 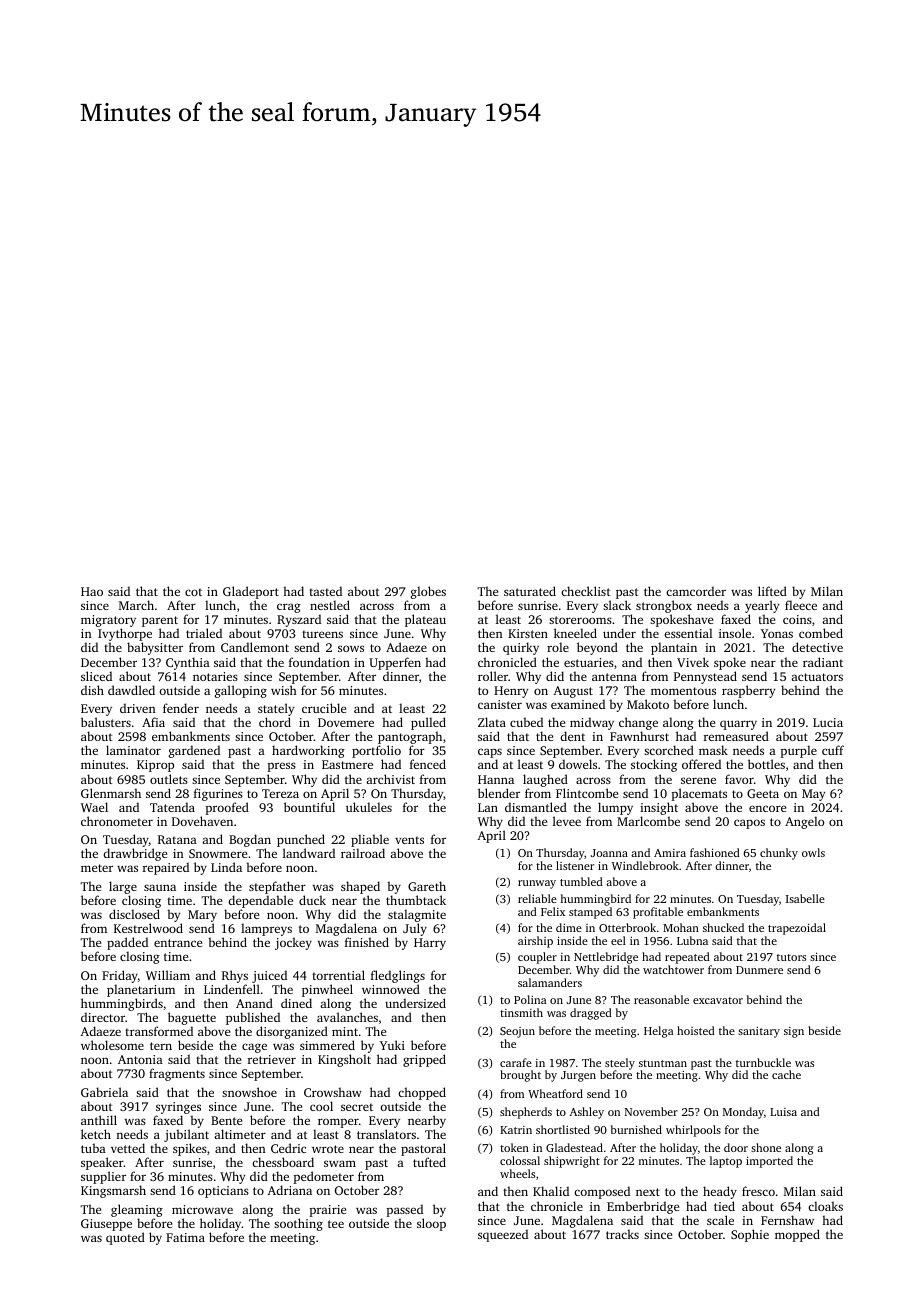 What do you see at coordinates (159, 1031) in the image?
I see `transformed` at bounding box center [159, 1031].
